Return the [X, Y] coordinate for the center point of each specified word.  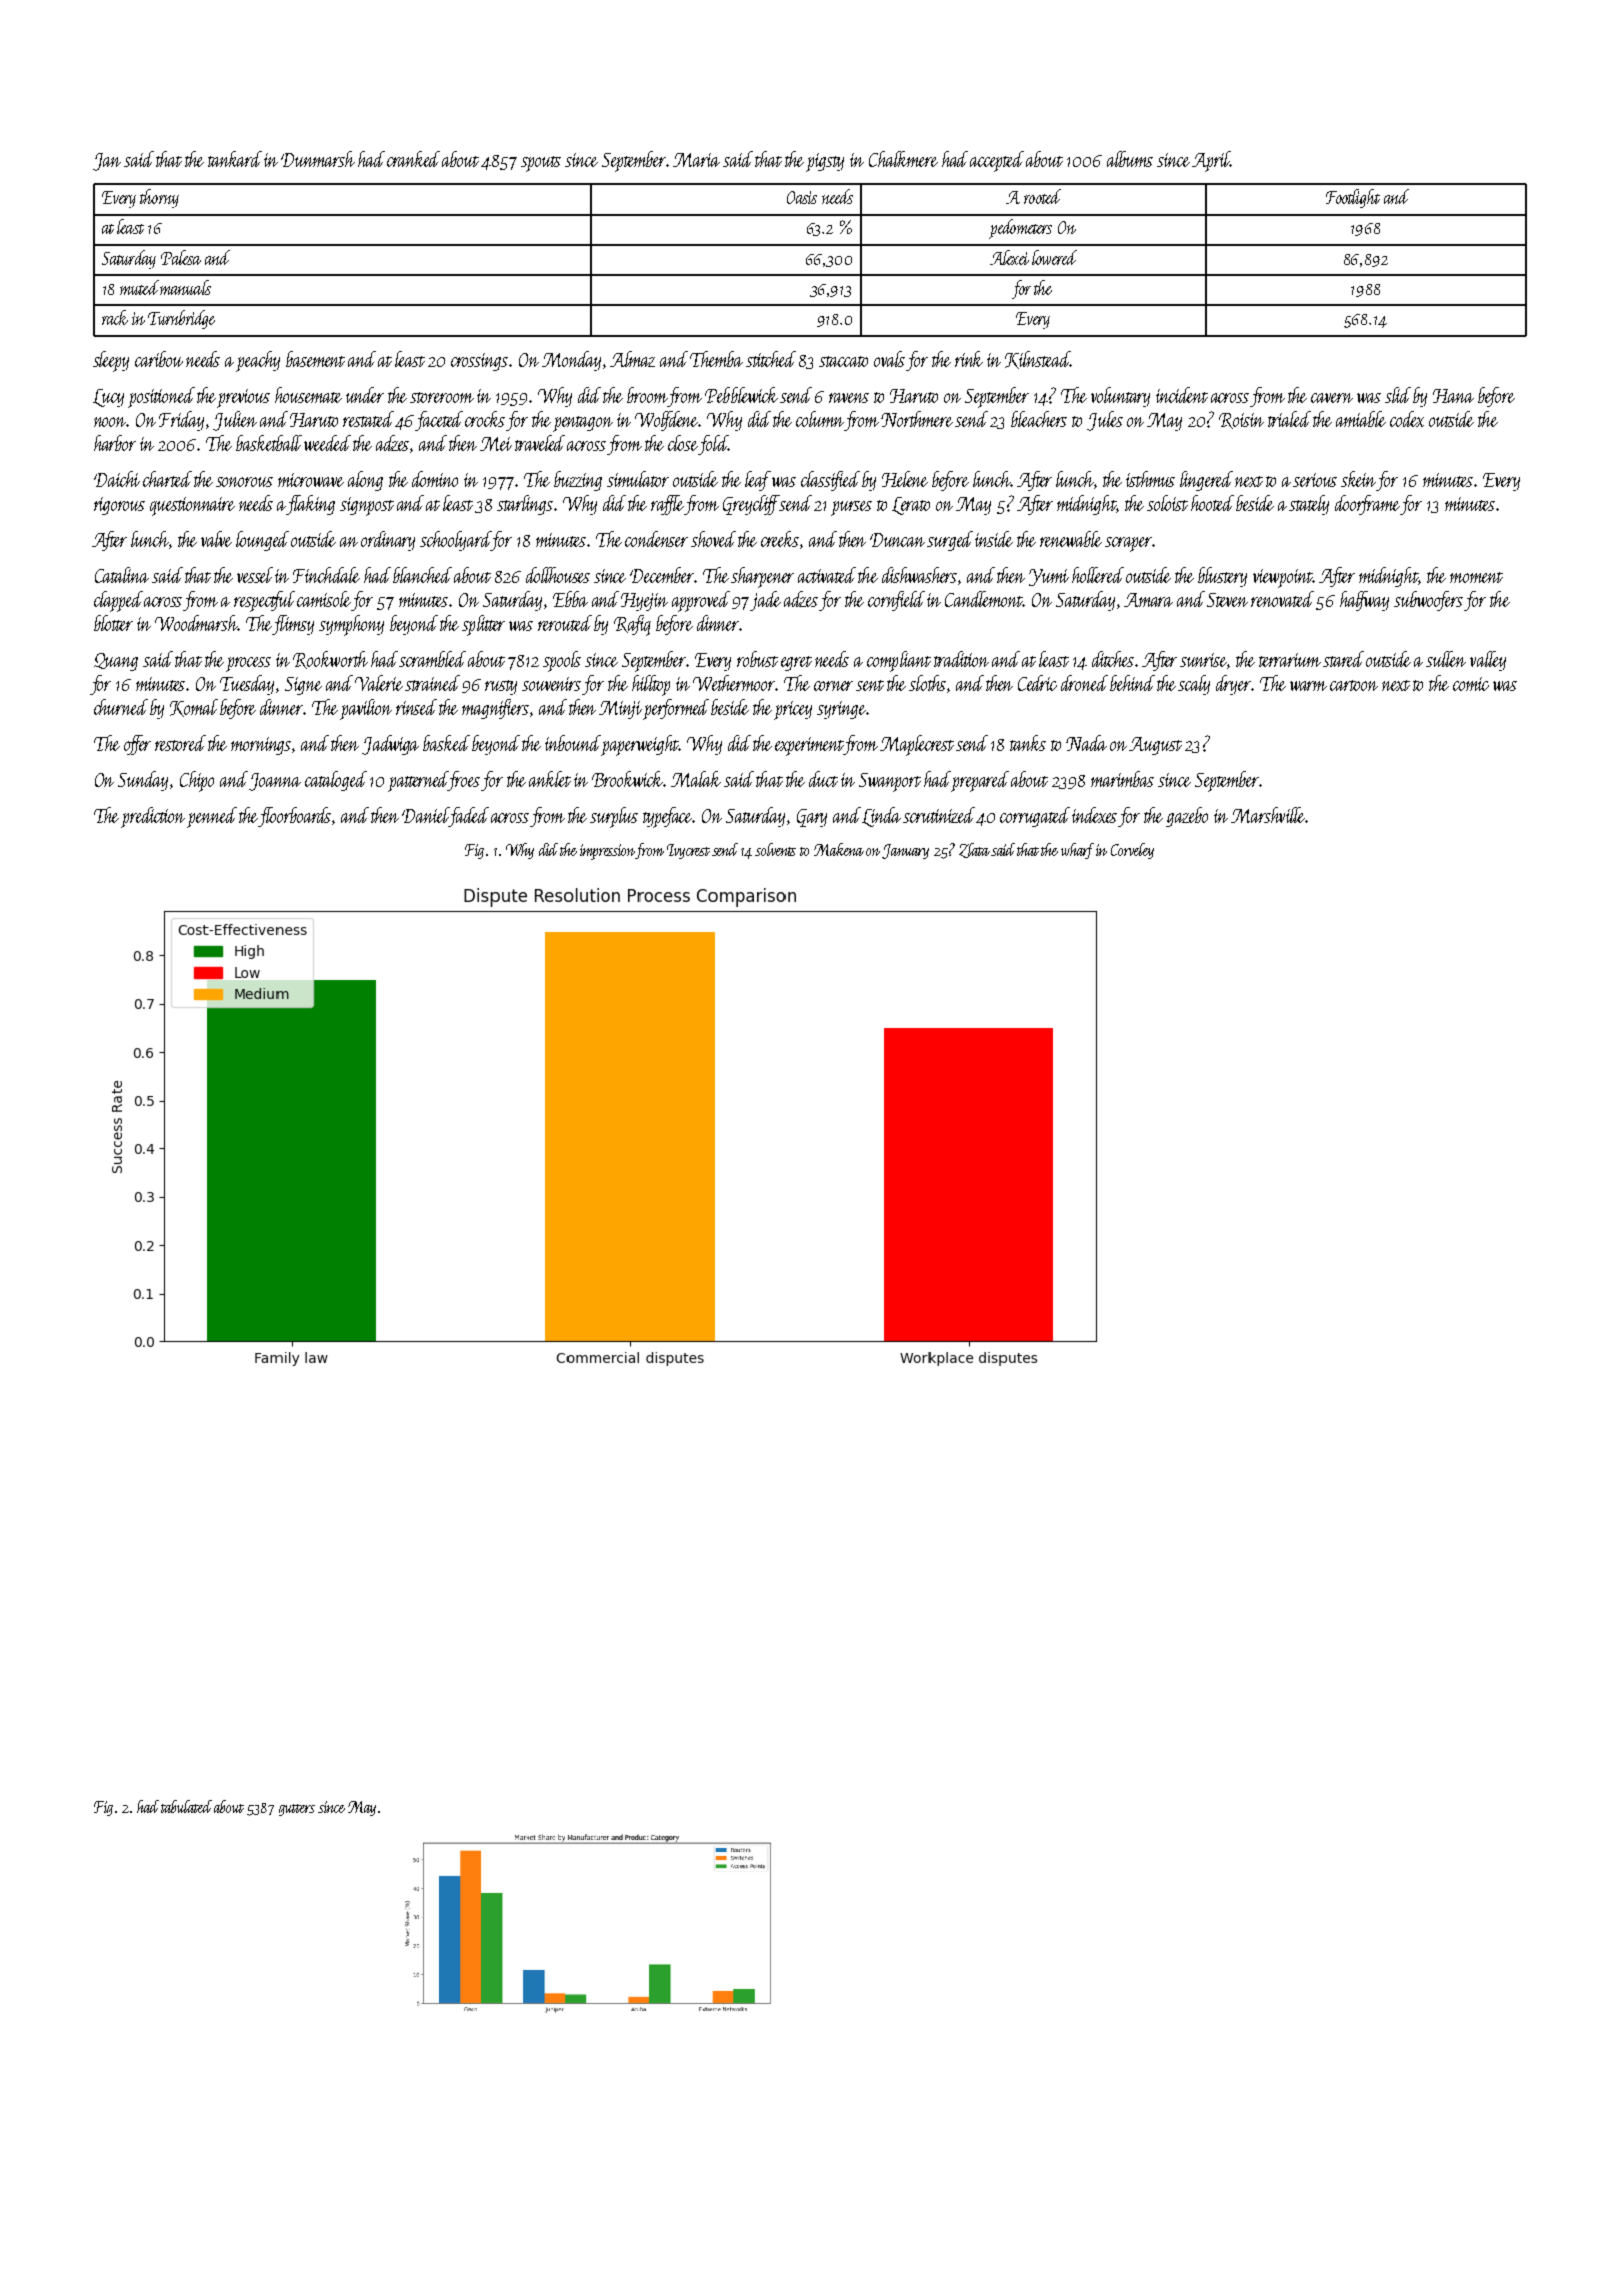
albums [1130, 159]
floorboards [295, 817]
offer [137, 745]
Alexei [1009, 257]
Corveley [1132, 851]
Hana [1453, 396]
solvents [775, 849]
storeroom [442, 397]
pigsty [825, 162]
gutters [297, 1810]
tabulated [186, 1806]
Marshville [1268, 815]
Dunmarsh [318, 159]
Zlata [974, 850]
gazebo [1187, 817]
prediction [153, 817]
